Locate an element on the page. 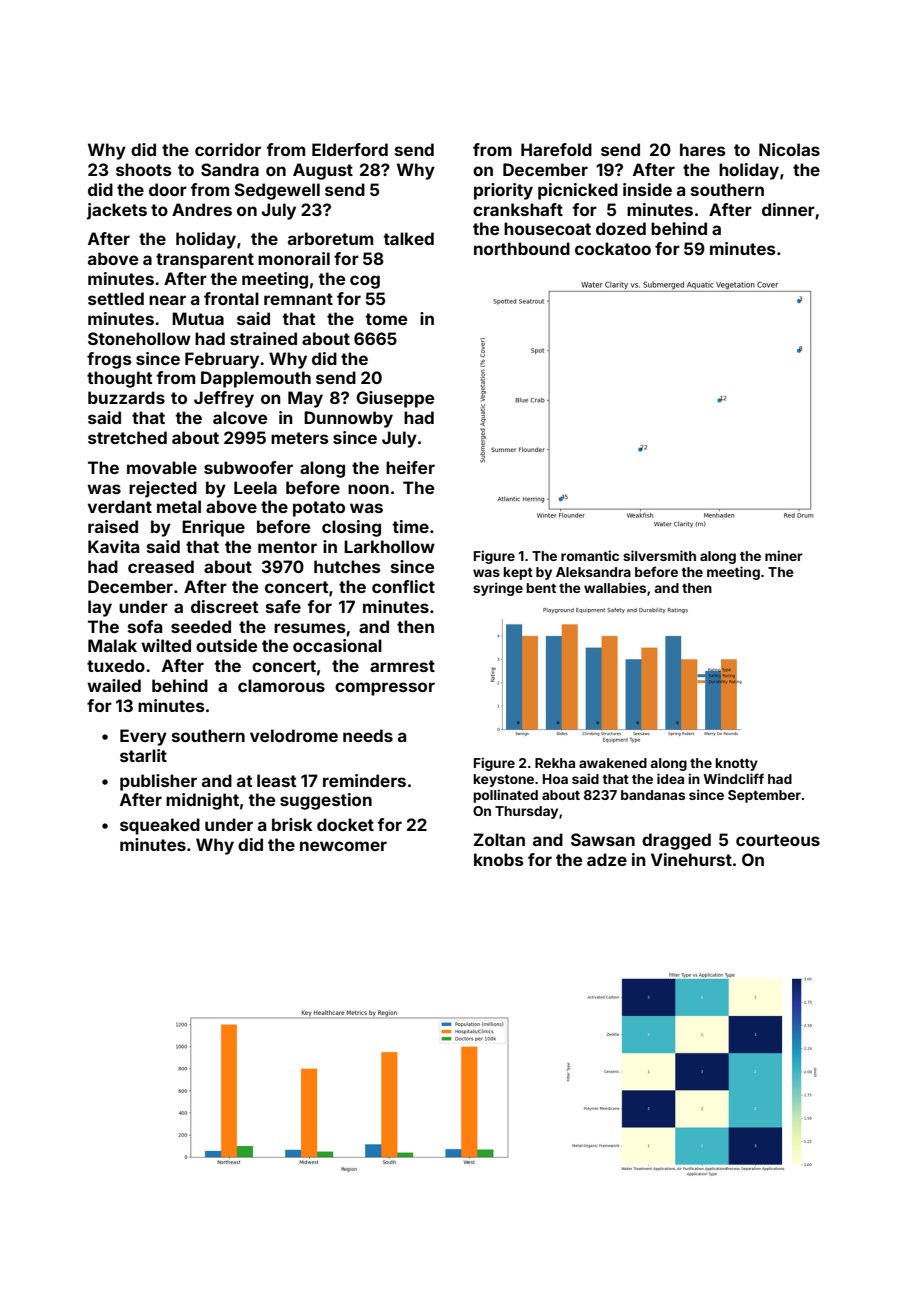  Harefold is located at coordinates (556, 149).
